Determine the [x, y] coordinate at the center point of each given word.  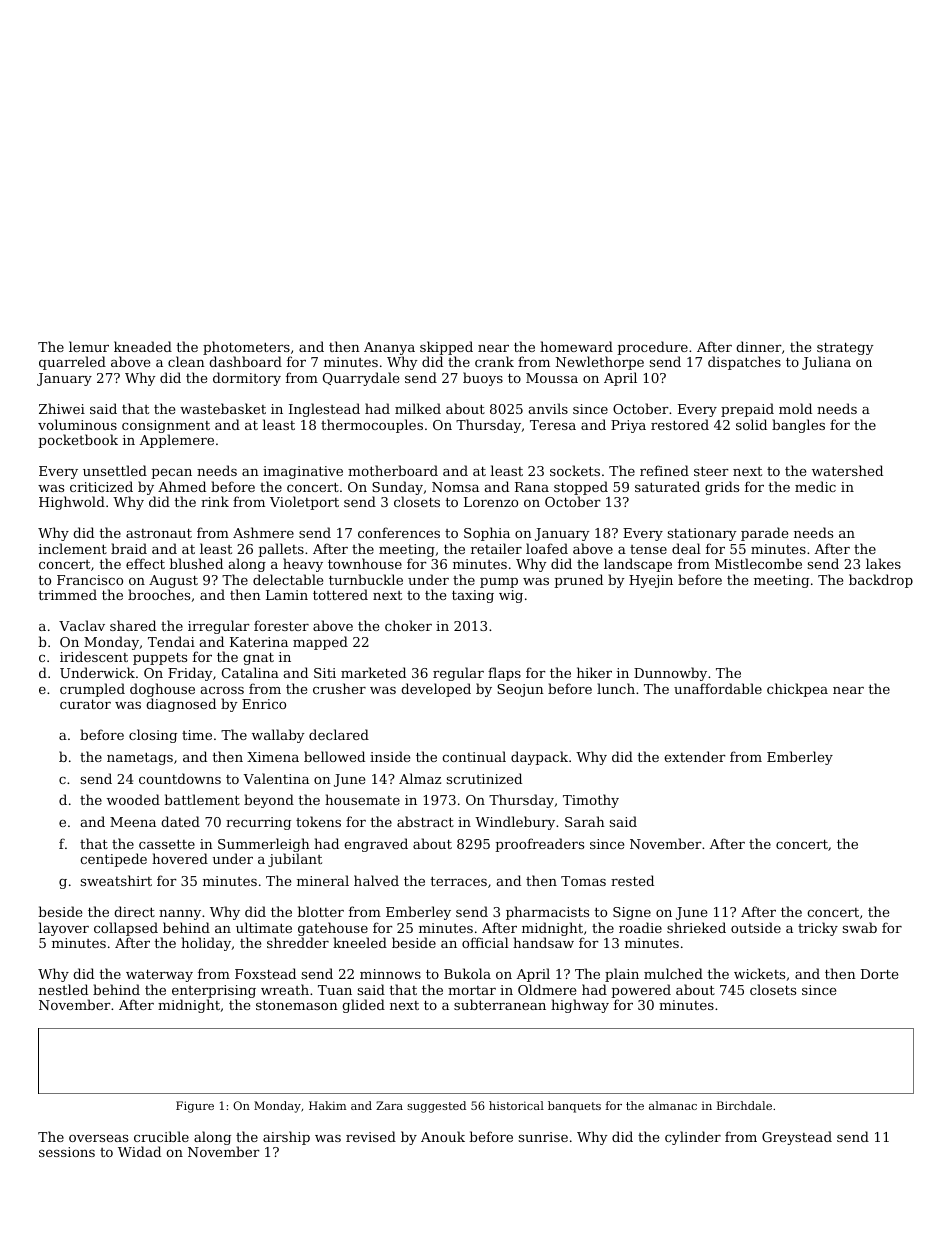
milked [418, 408]
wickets [759, 973]
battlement [202, 799]
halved [376, 880]
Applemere [177, 441]
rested [632, 880]
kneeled [360, 942]
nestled [63, 989]
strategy [845, 348]
